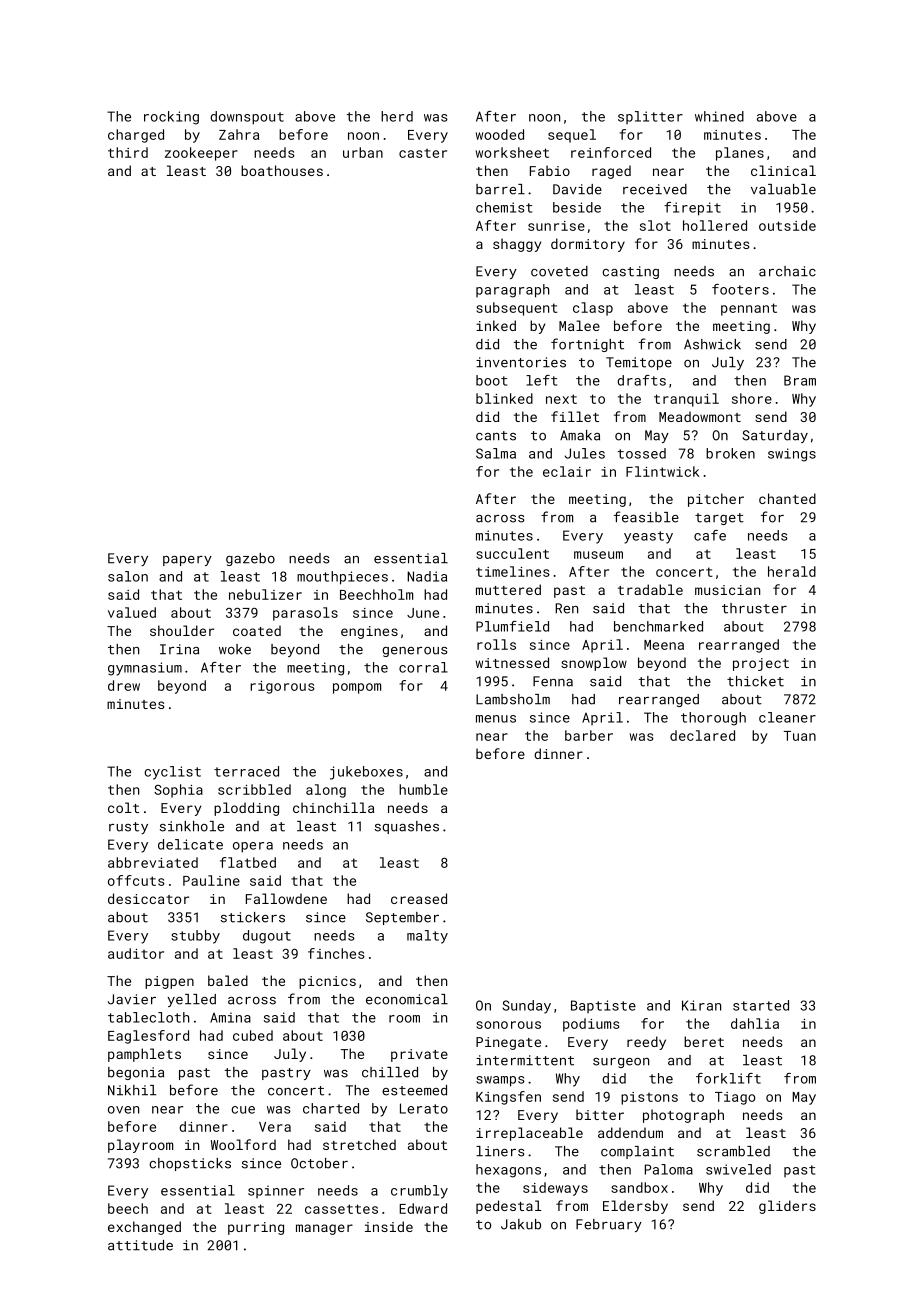 This image has height=1314, width=924. What do you see at coordinates (423, 1208) in the image?
I see `Edward` at bounding box center [423, 1208].
